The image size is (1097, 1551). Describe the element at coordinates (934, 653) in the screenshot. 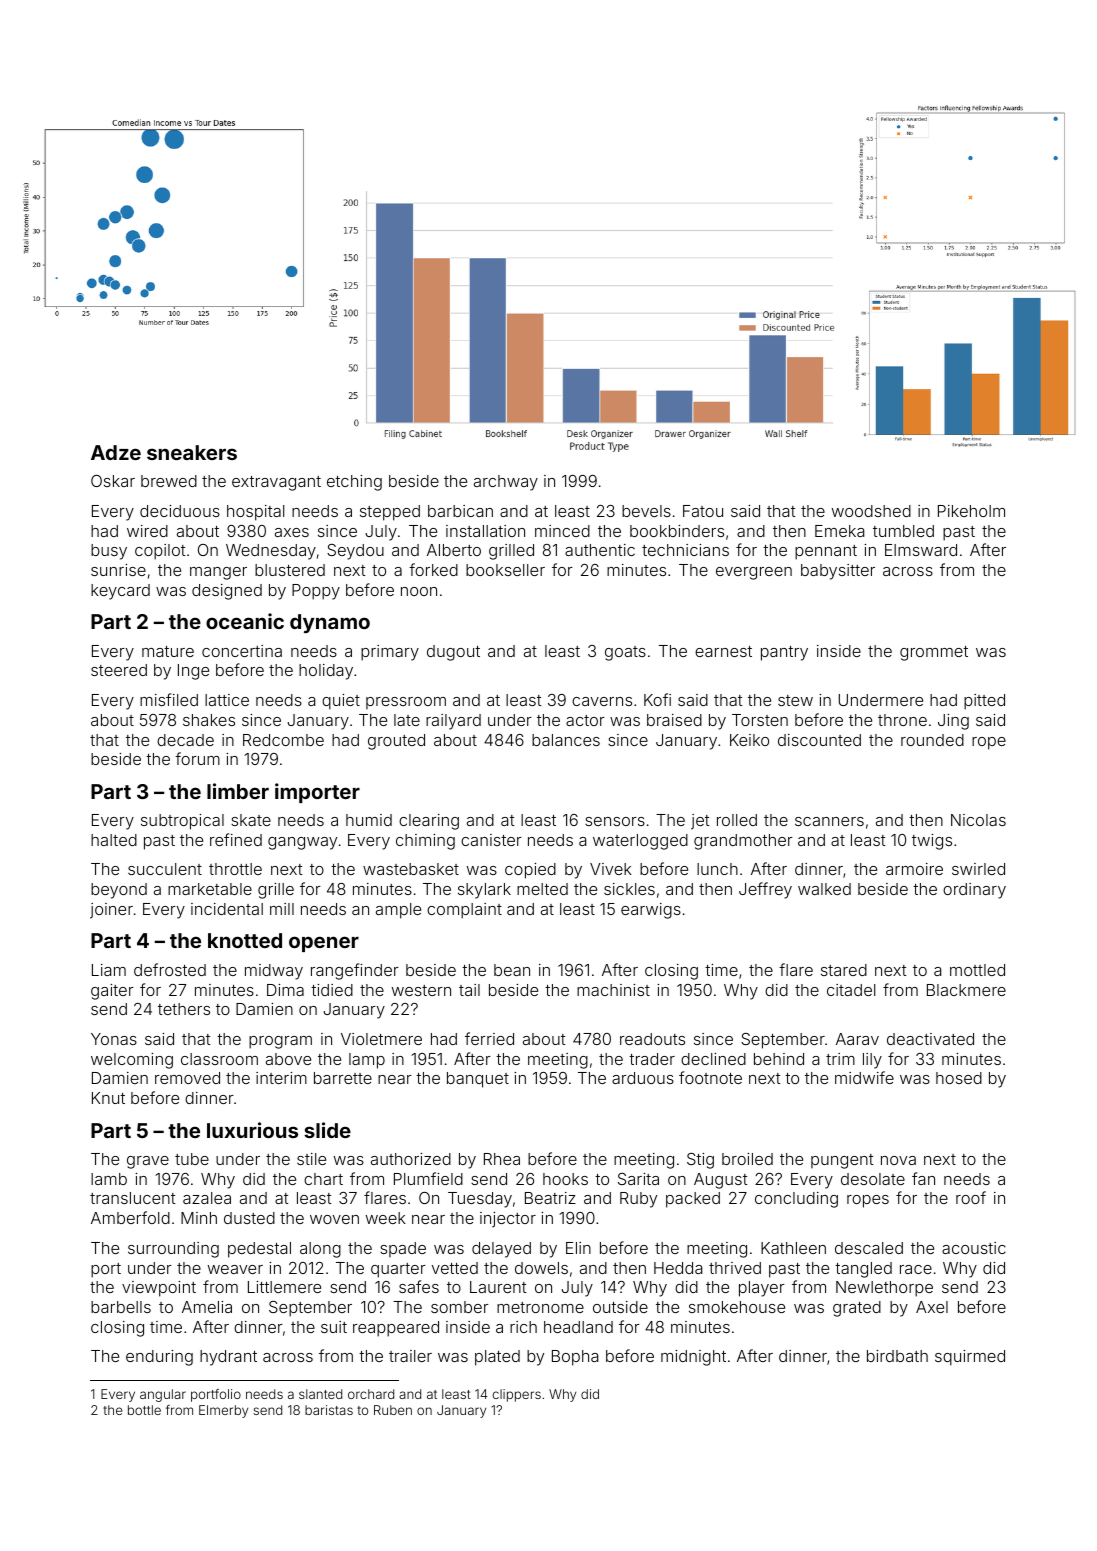

I see `grommet` at that location.
